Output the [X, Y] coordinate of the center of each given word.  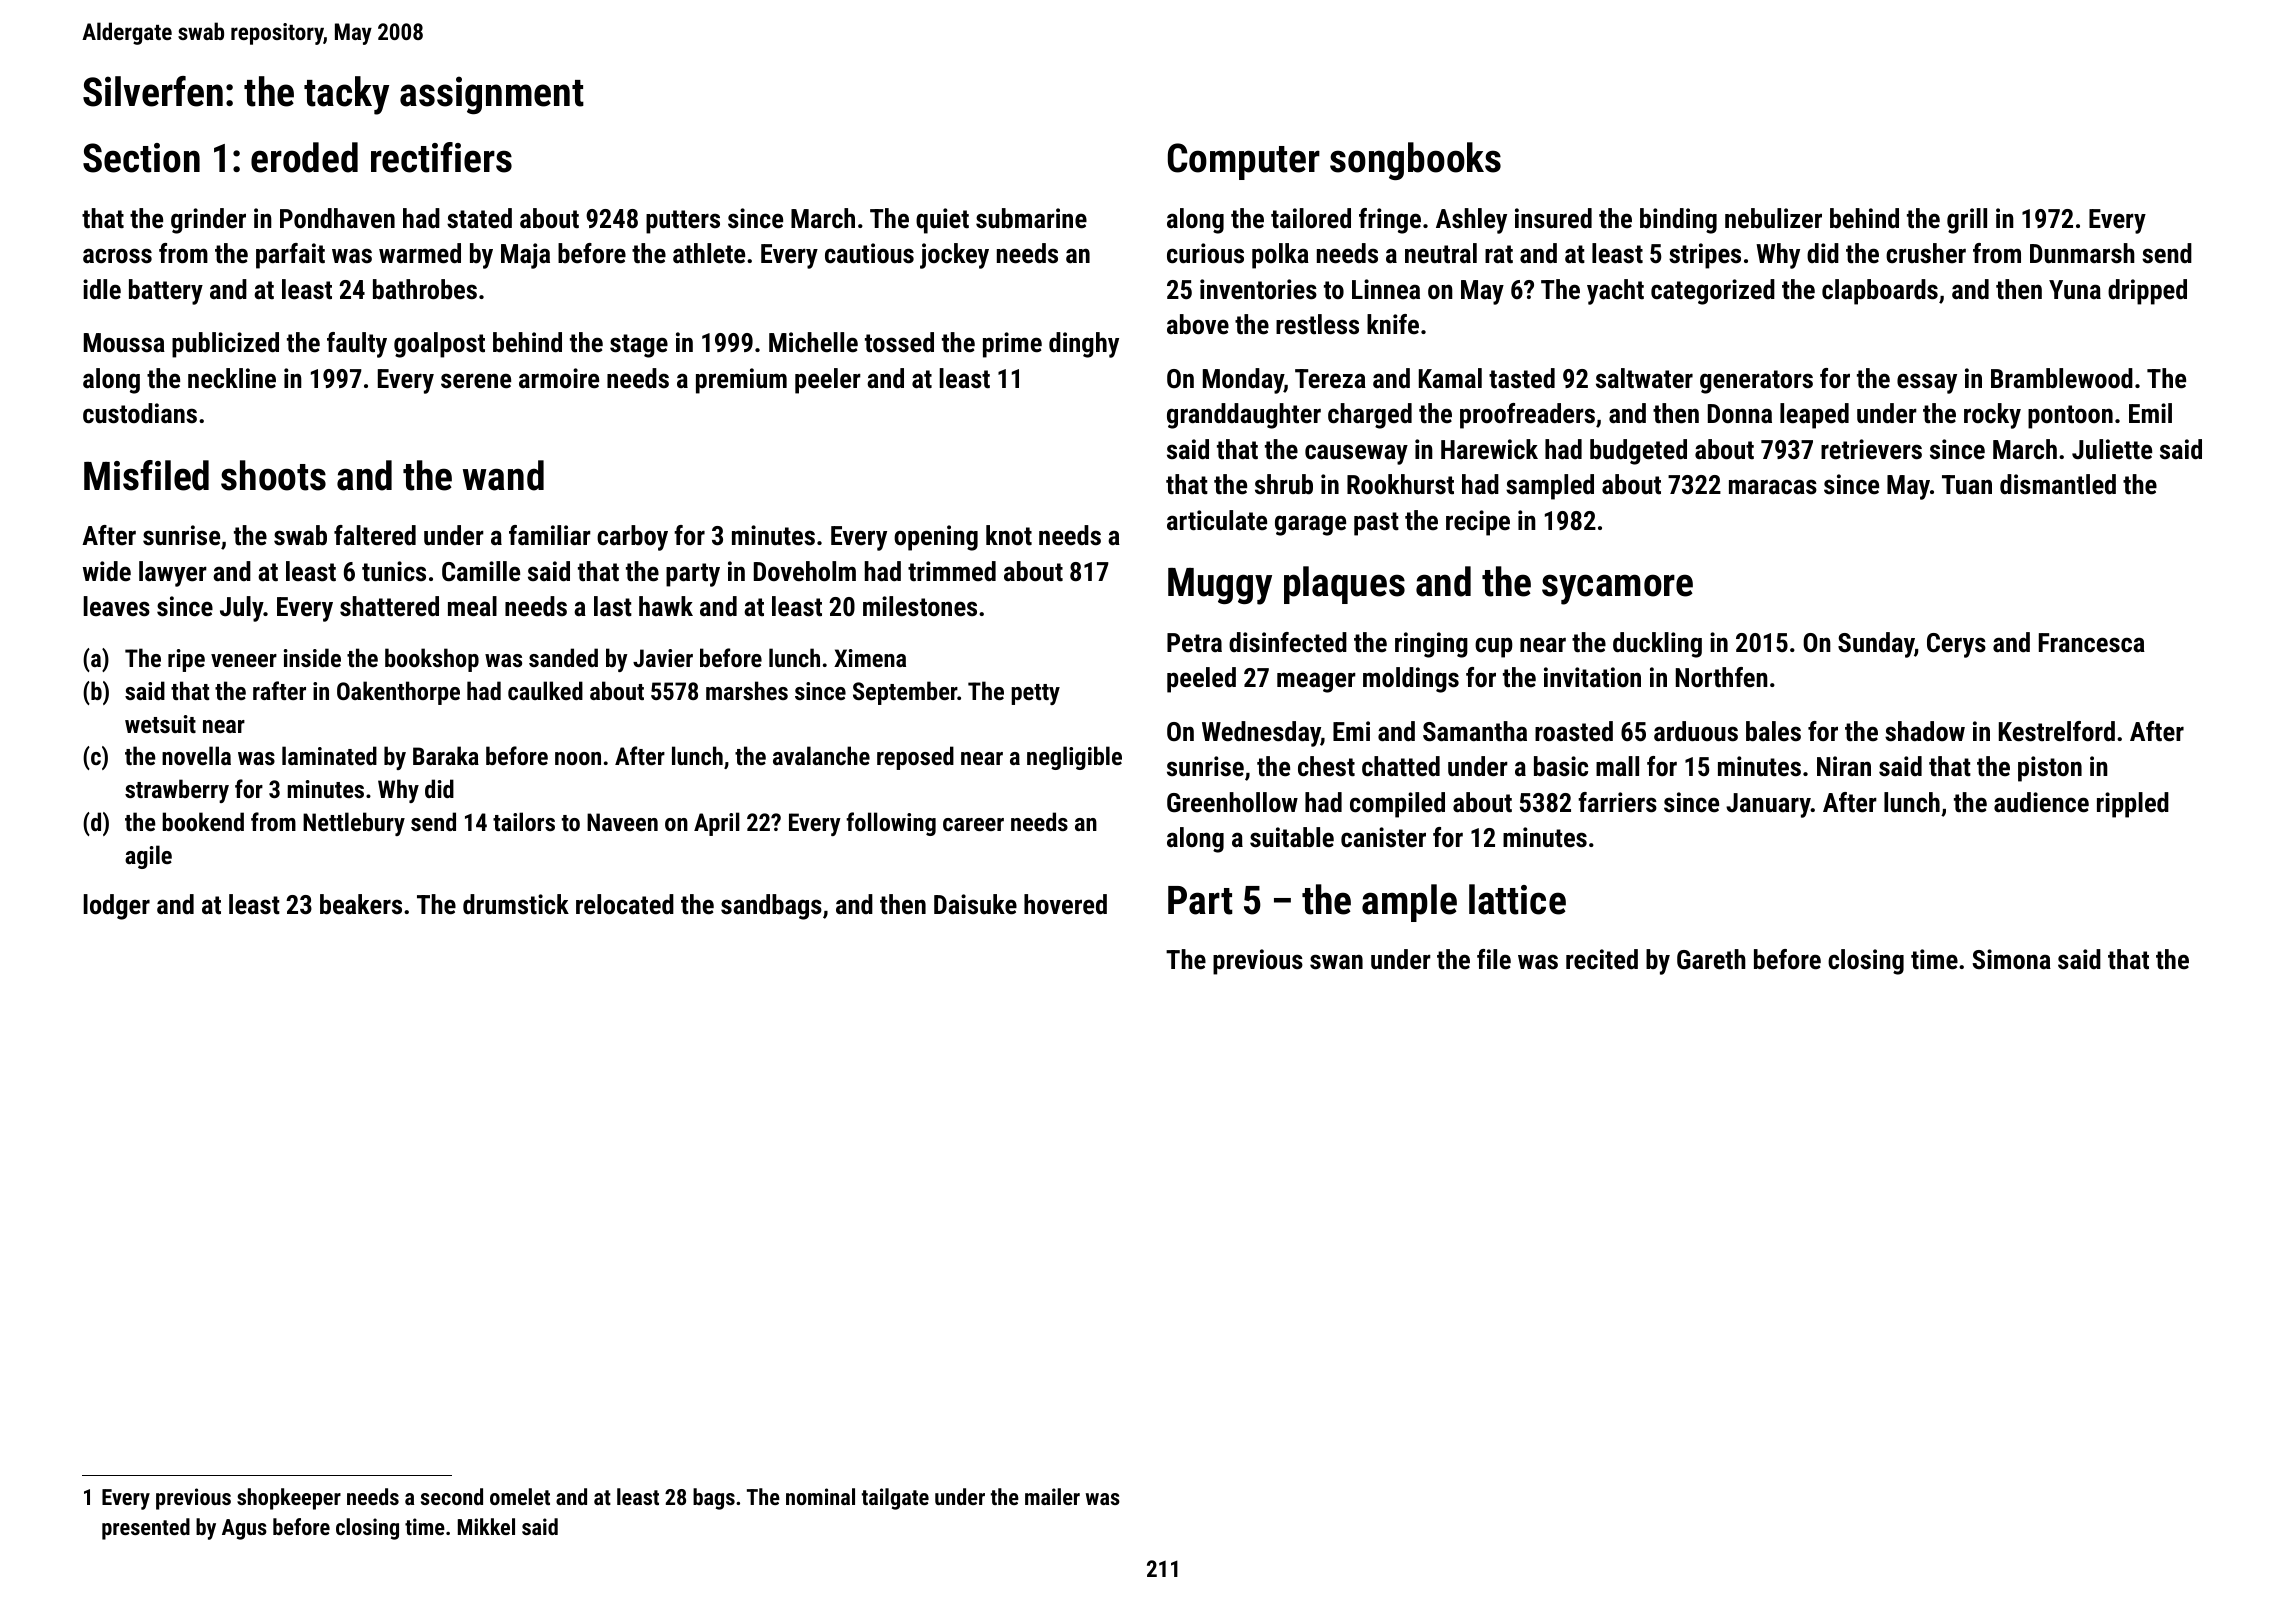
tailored [1311, 218]
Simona [2011, 959]
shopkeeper [289, 1499]
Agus [244, 1529]
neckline [232, 378]
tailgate [895, 1499]
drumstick [516, 904]
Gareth [1711, 959]
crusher [1926, 253]
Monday [1243, 381]
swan [1336, 962]
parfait [290, 256]
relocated [625, 904]
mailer [1052, 1496]
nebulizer [1773, 218]
